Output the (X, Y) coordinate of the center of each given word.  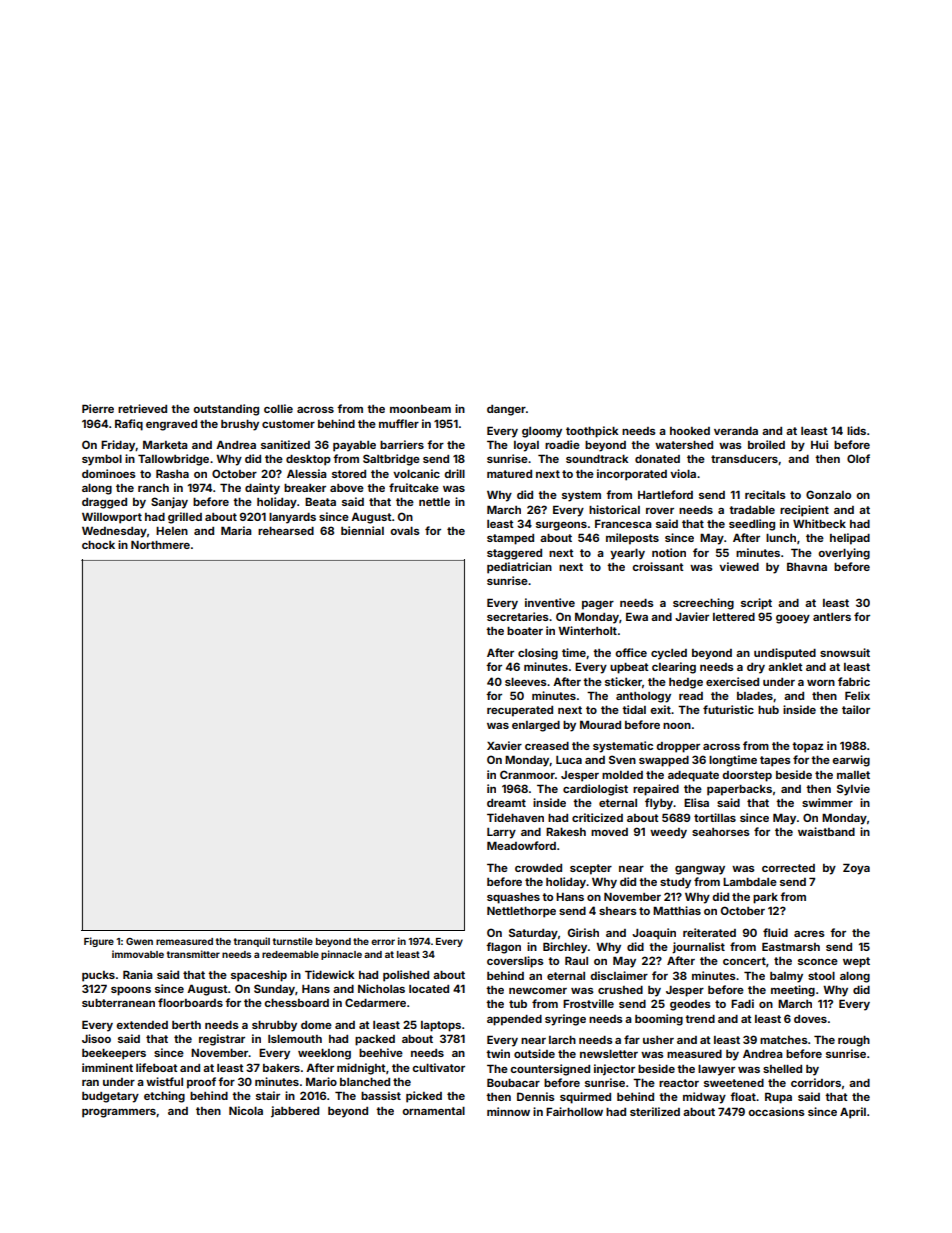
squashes (513, 898)
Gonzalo (828, 494)
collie (278, 408)
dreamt (506, 803)
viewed (739, 566)
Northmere (160, 545)
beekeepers (114, 1054)
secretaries (518, 616)
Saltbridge (391, 460)
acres (809, 934)
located (429, 989)
